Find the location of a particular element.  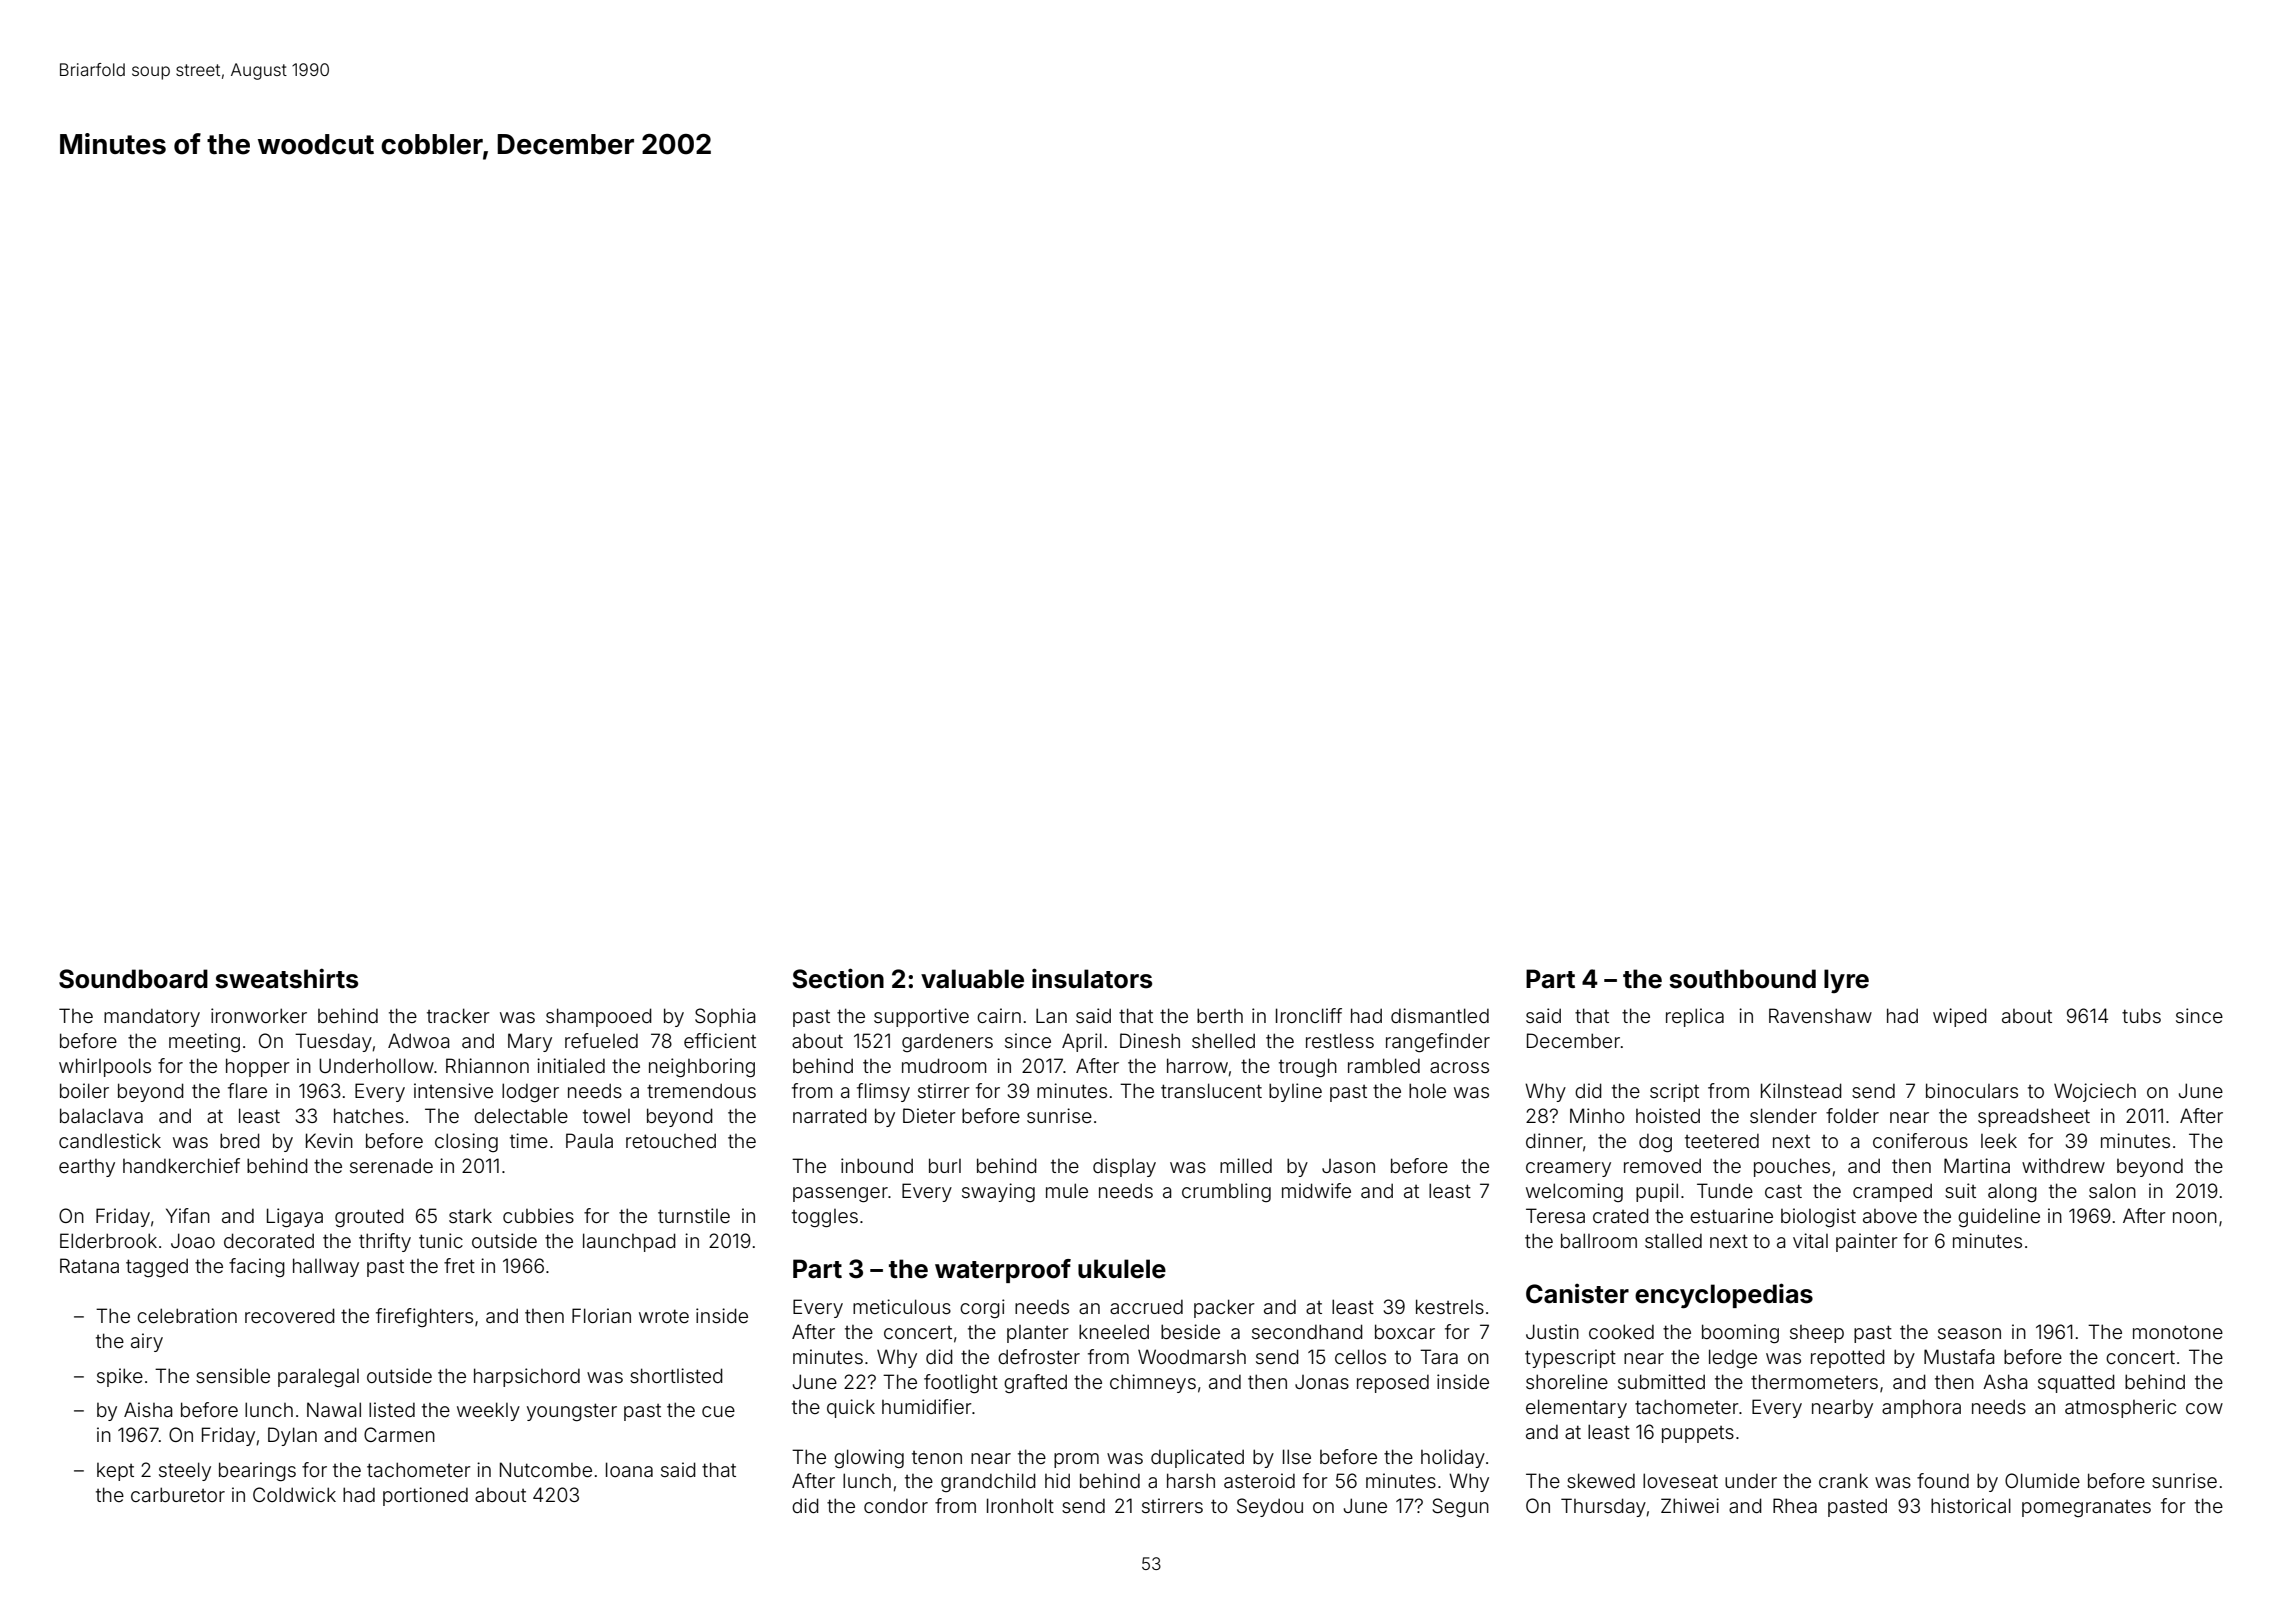

portioned is located at coordinates (425, 1496).
